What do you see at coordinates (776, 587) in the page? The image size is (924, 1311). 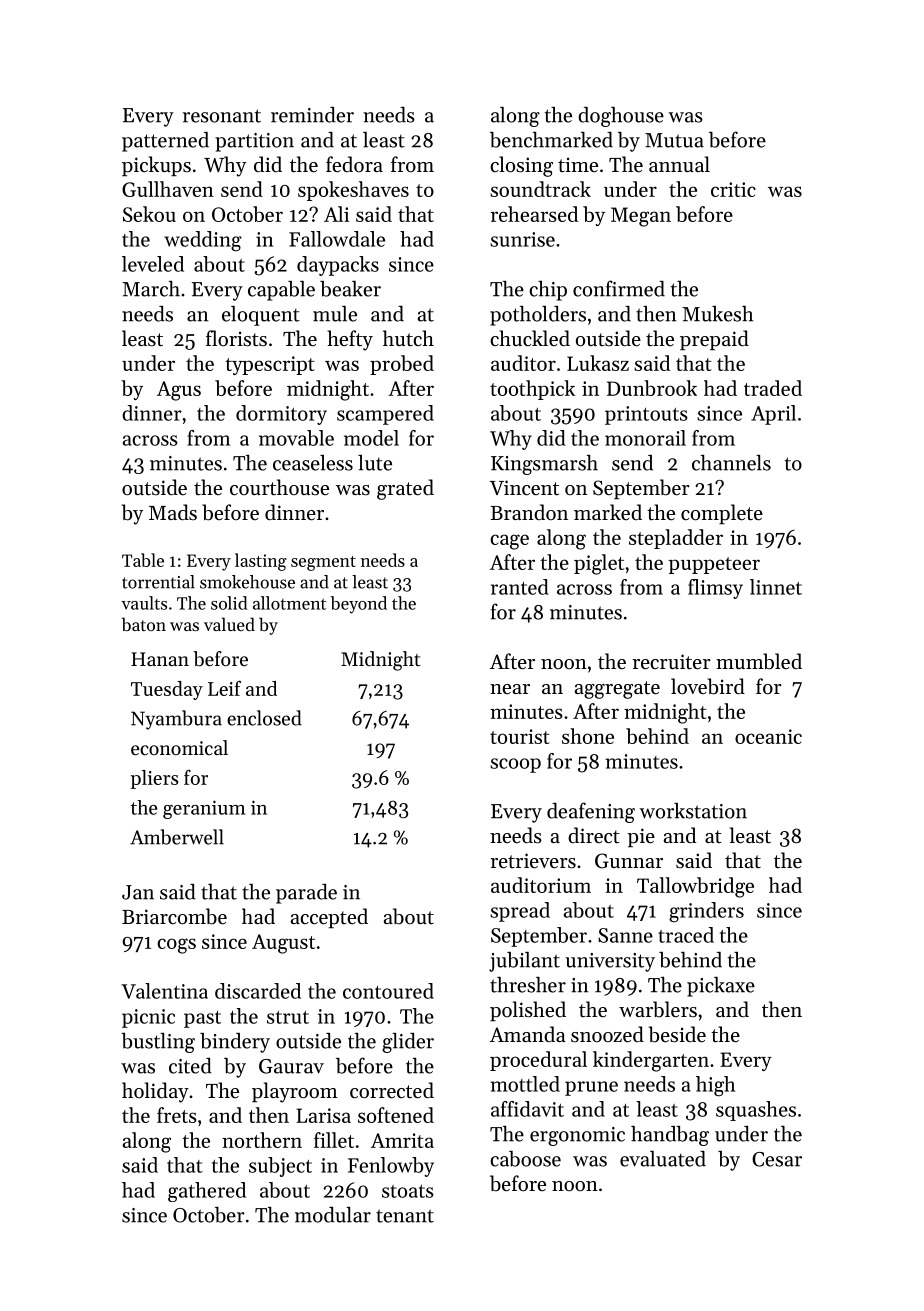 I see `linnet` at bounding box center [776, 587].
